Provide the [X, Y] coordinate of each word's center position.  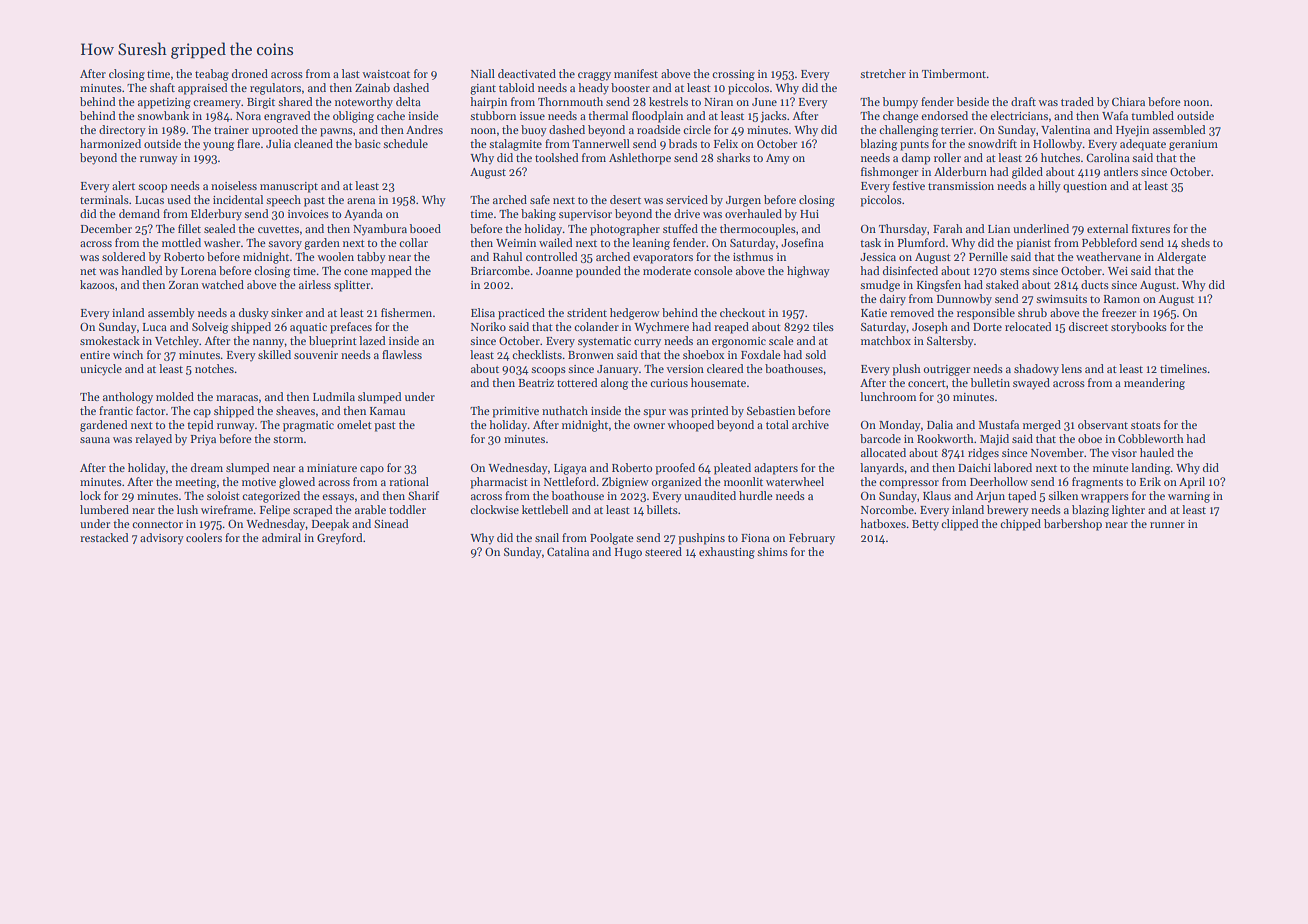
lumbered [104, 509]
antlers [1121, 171]
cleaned [313, 143]
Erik [1150, 481]
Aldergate [1181, 258]
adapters [776, 469]
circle [697, 129]
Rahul [507, 256]
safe [540, 199]
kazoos [97, 284]
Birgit [261, 103]
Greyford [340, 539]
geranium [1193, 145]
